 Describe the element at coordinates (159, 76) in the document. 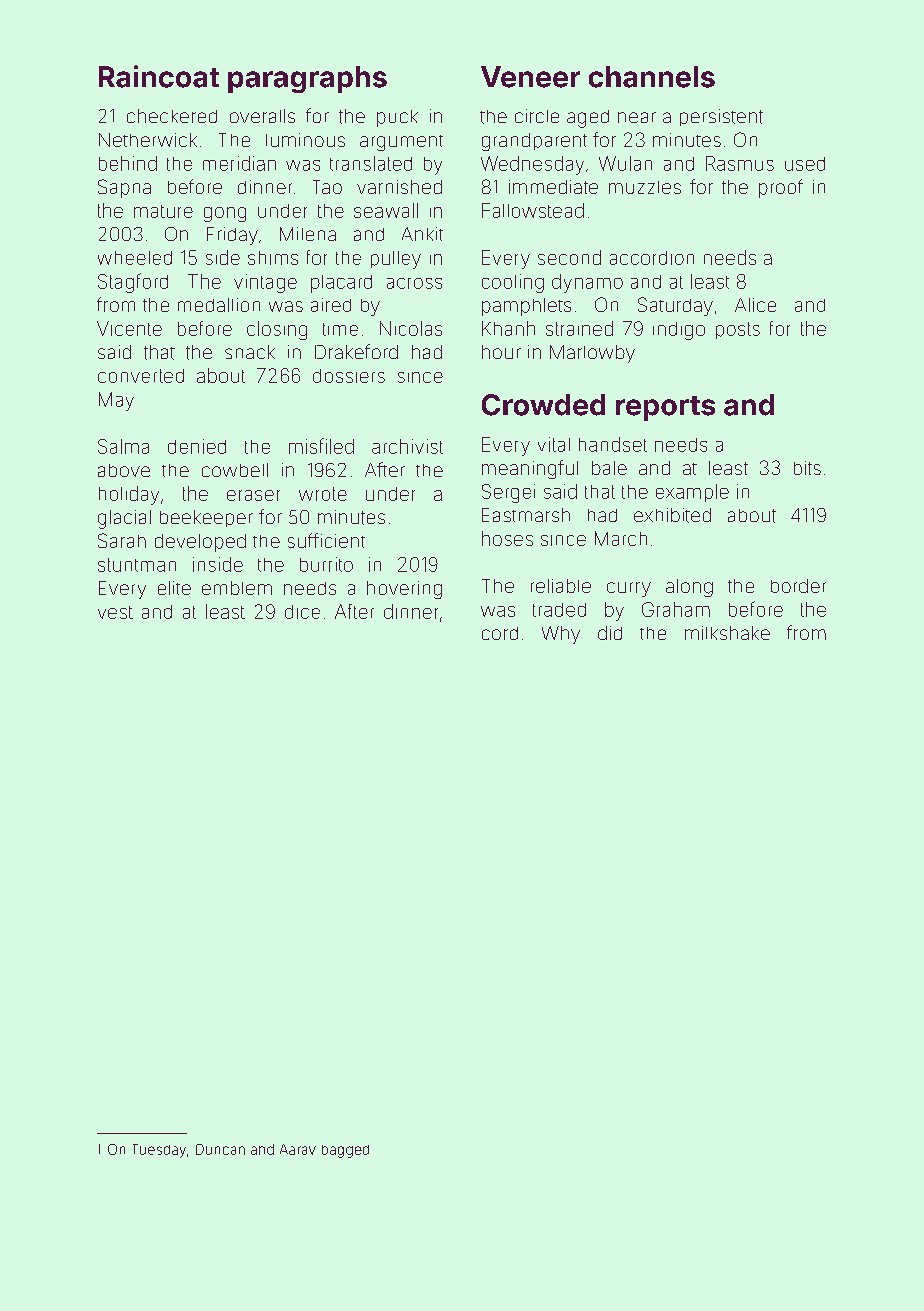

I see `Raincoat` at that location.
